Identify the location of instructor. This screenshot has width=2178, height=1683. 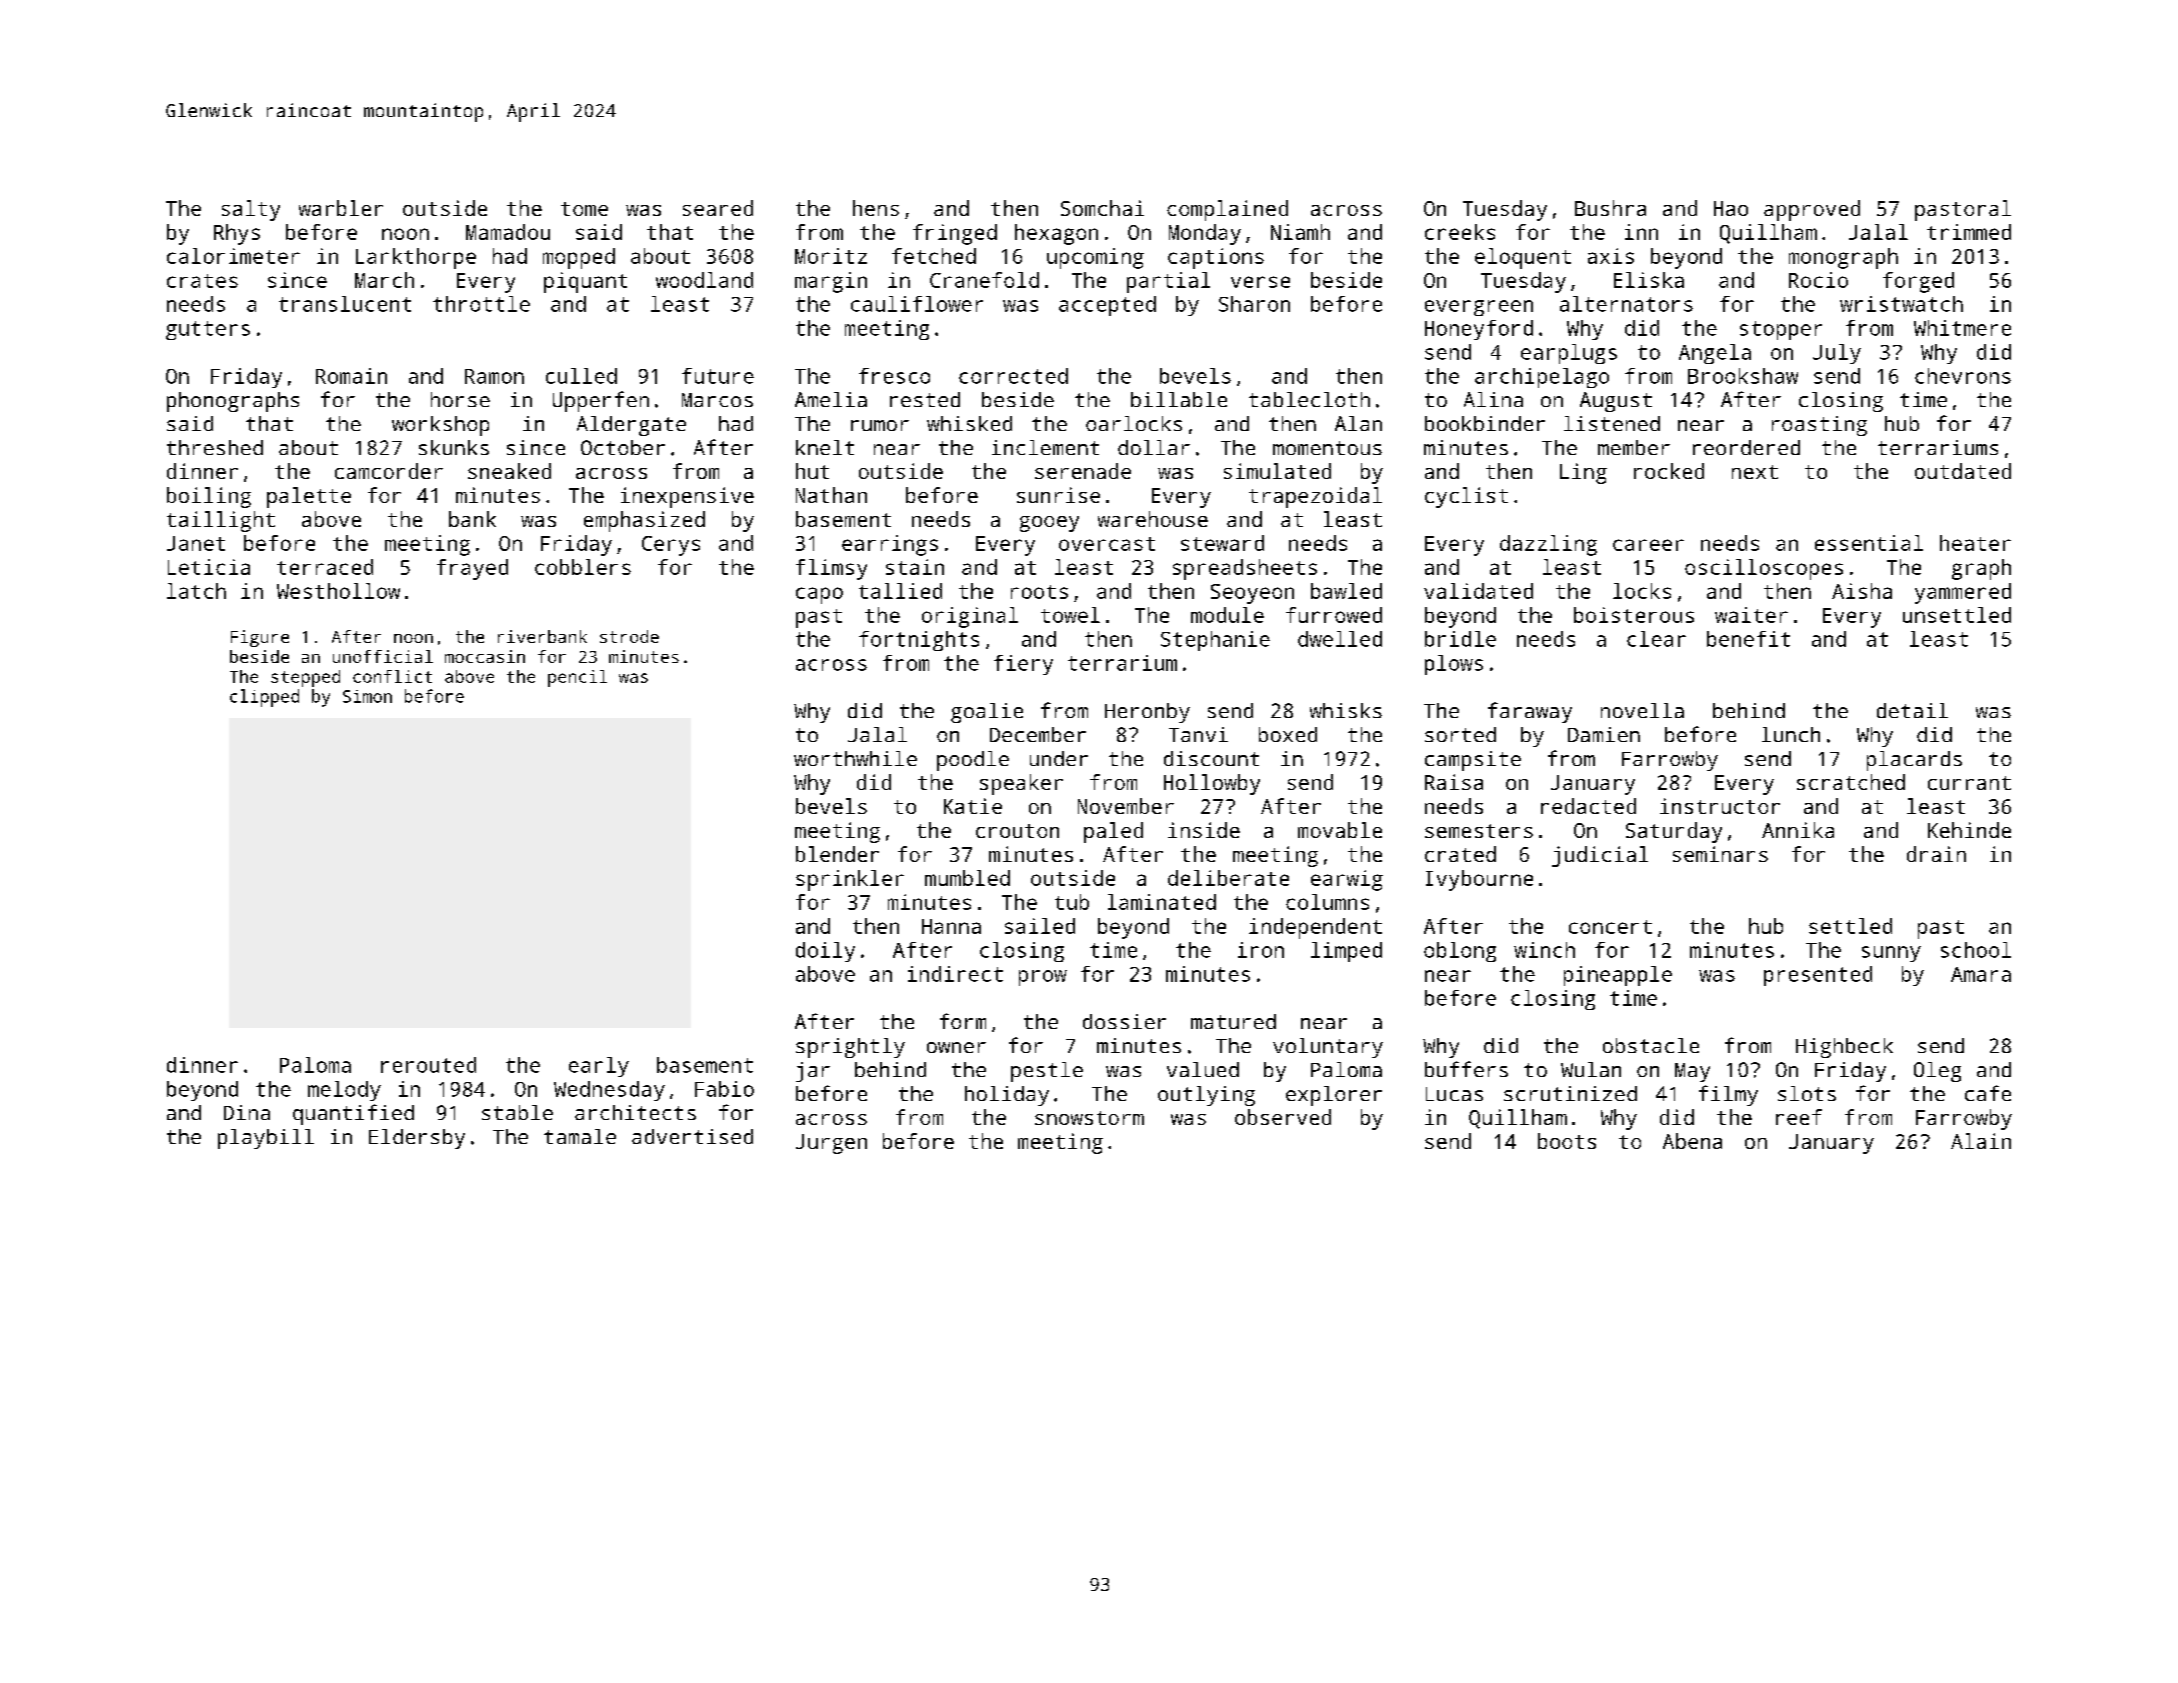
(1720, 806).
